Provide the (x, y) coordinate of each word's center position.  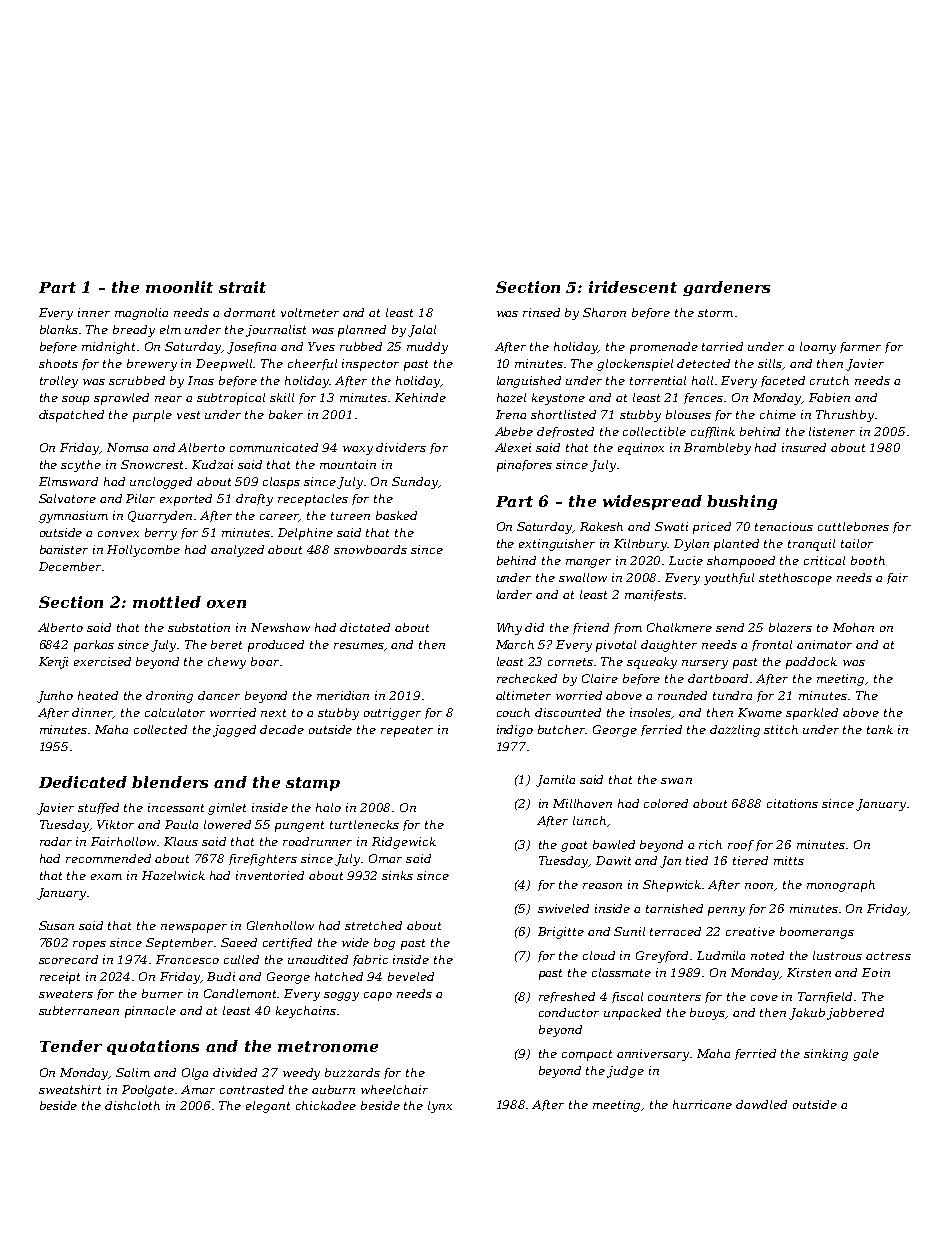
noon (760, 887)
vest (188, 415)
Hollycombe (143, 551)
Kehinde (420, 397)
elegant (268, 1107)
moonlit (179, 287)
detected (703, 363)
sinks (397, 875)
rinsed (541, 312)
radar (56, 841)
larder (514, 594)
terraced (675, 931)
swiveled (563, 908)
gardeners (726, 288)
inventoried (270, 875)
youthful (729, 579)
